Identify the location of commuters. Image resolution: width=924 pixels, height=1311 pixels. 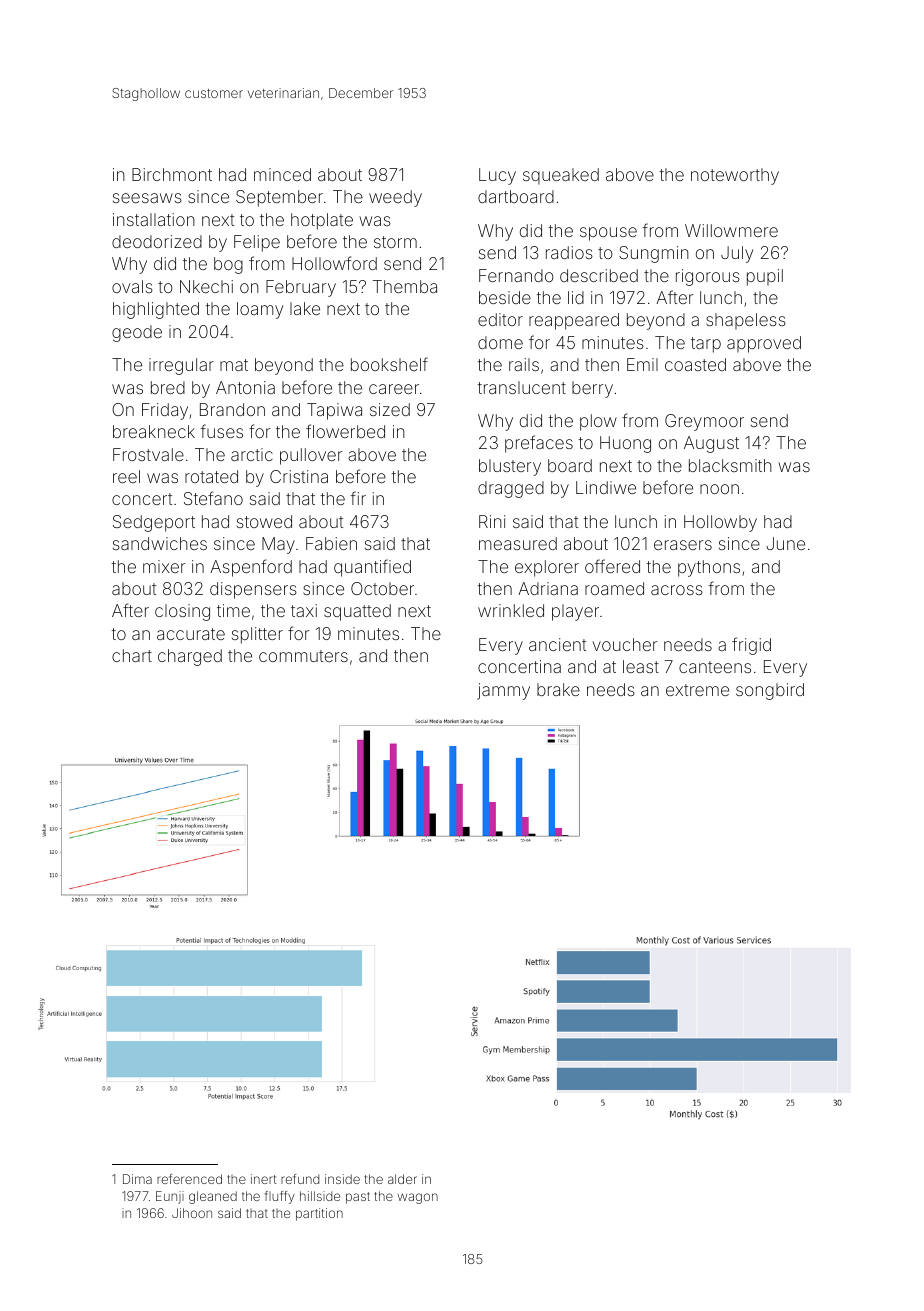
(303, 656).
